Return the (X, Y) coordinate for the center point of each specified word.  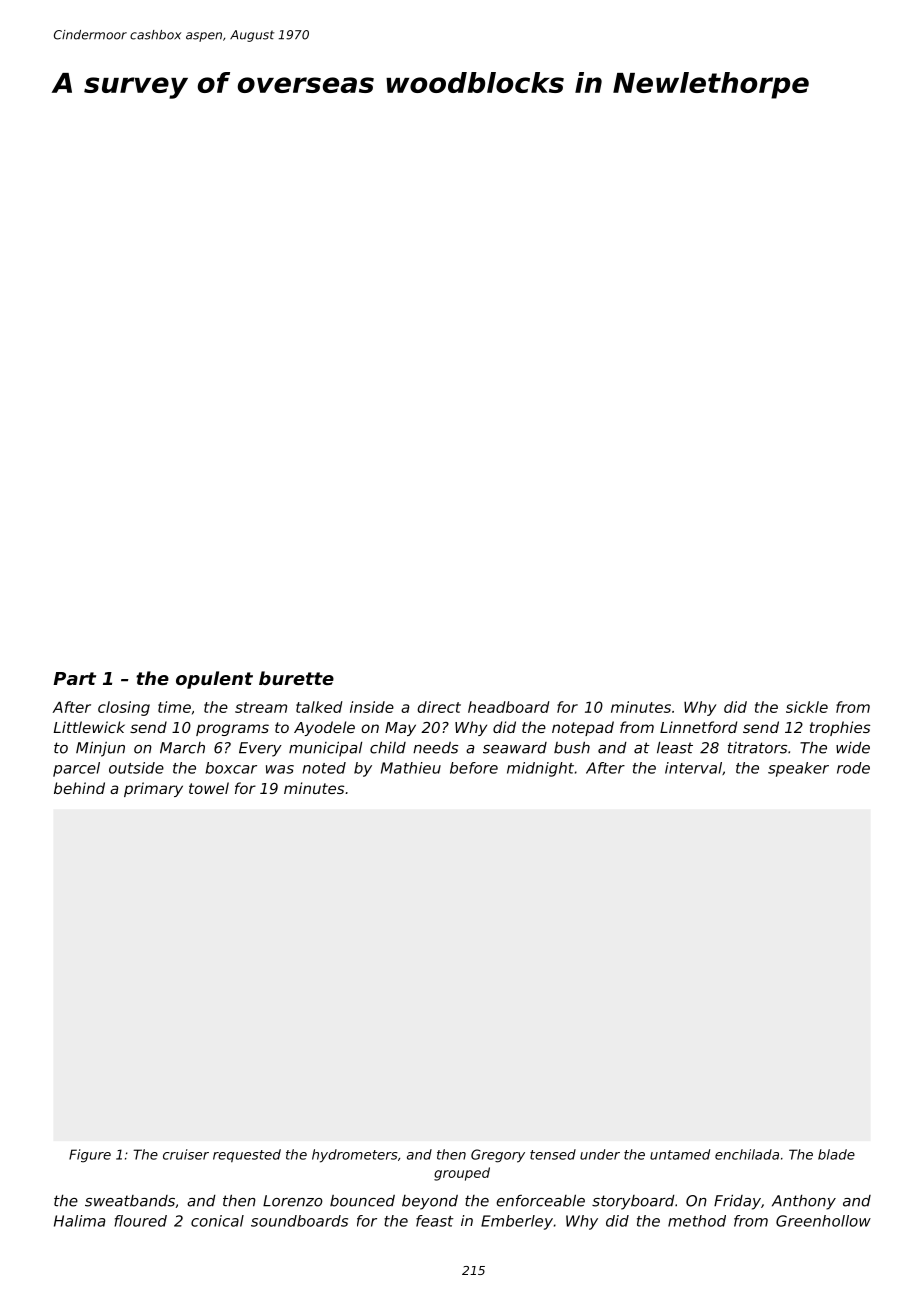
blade (836, 1154)
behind (79, 788)
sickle (807, 707)
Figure (90, 1156)
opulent (214, 680)
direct (439, 707)
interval (693, 768)
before (474, 768)
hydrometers (355, 1156)
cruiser (186, 1154)
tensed (553, 1154)
